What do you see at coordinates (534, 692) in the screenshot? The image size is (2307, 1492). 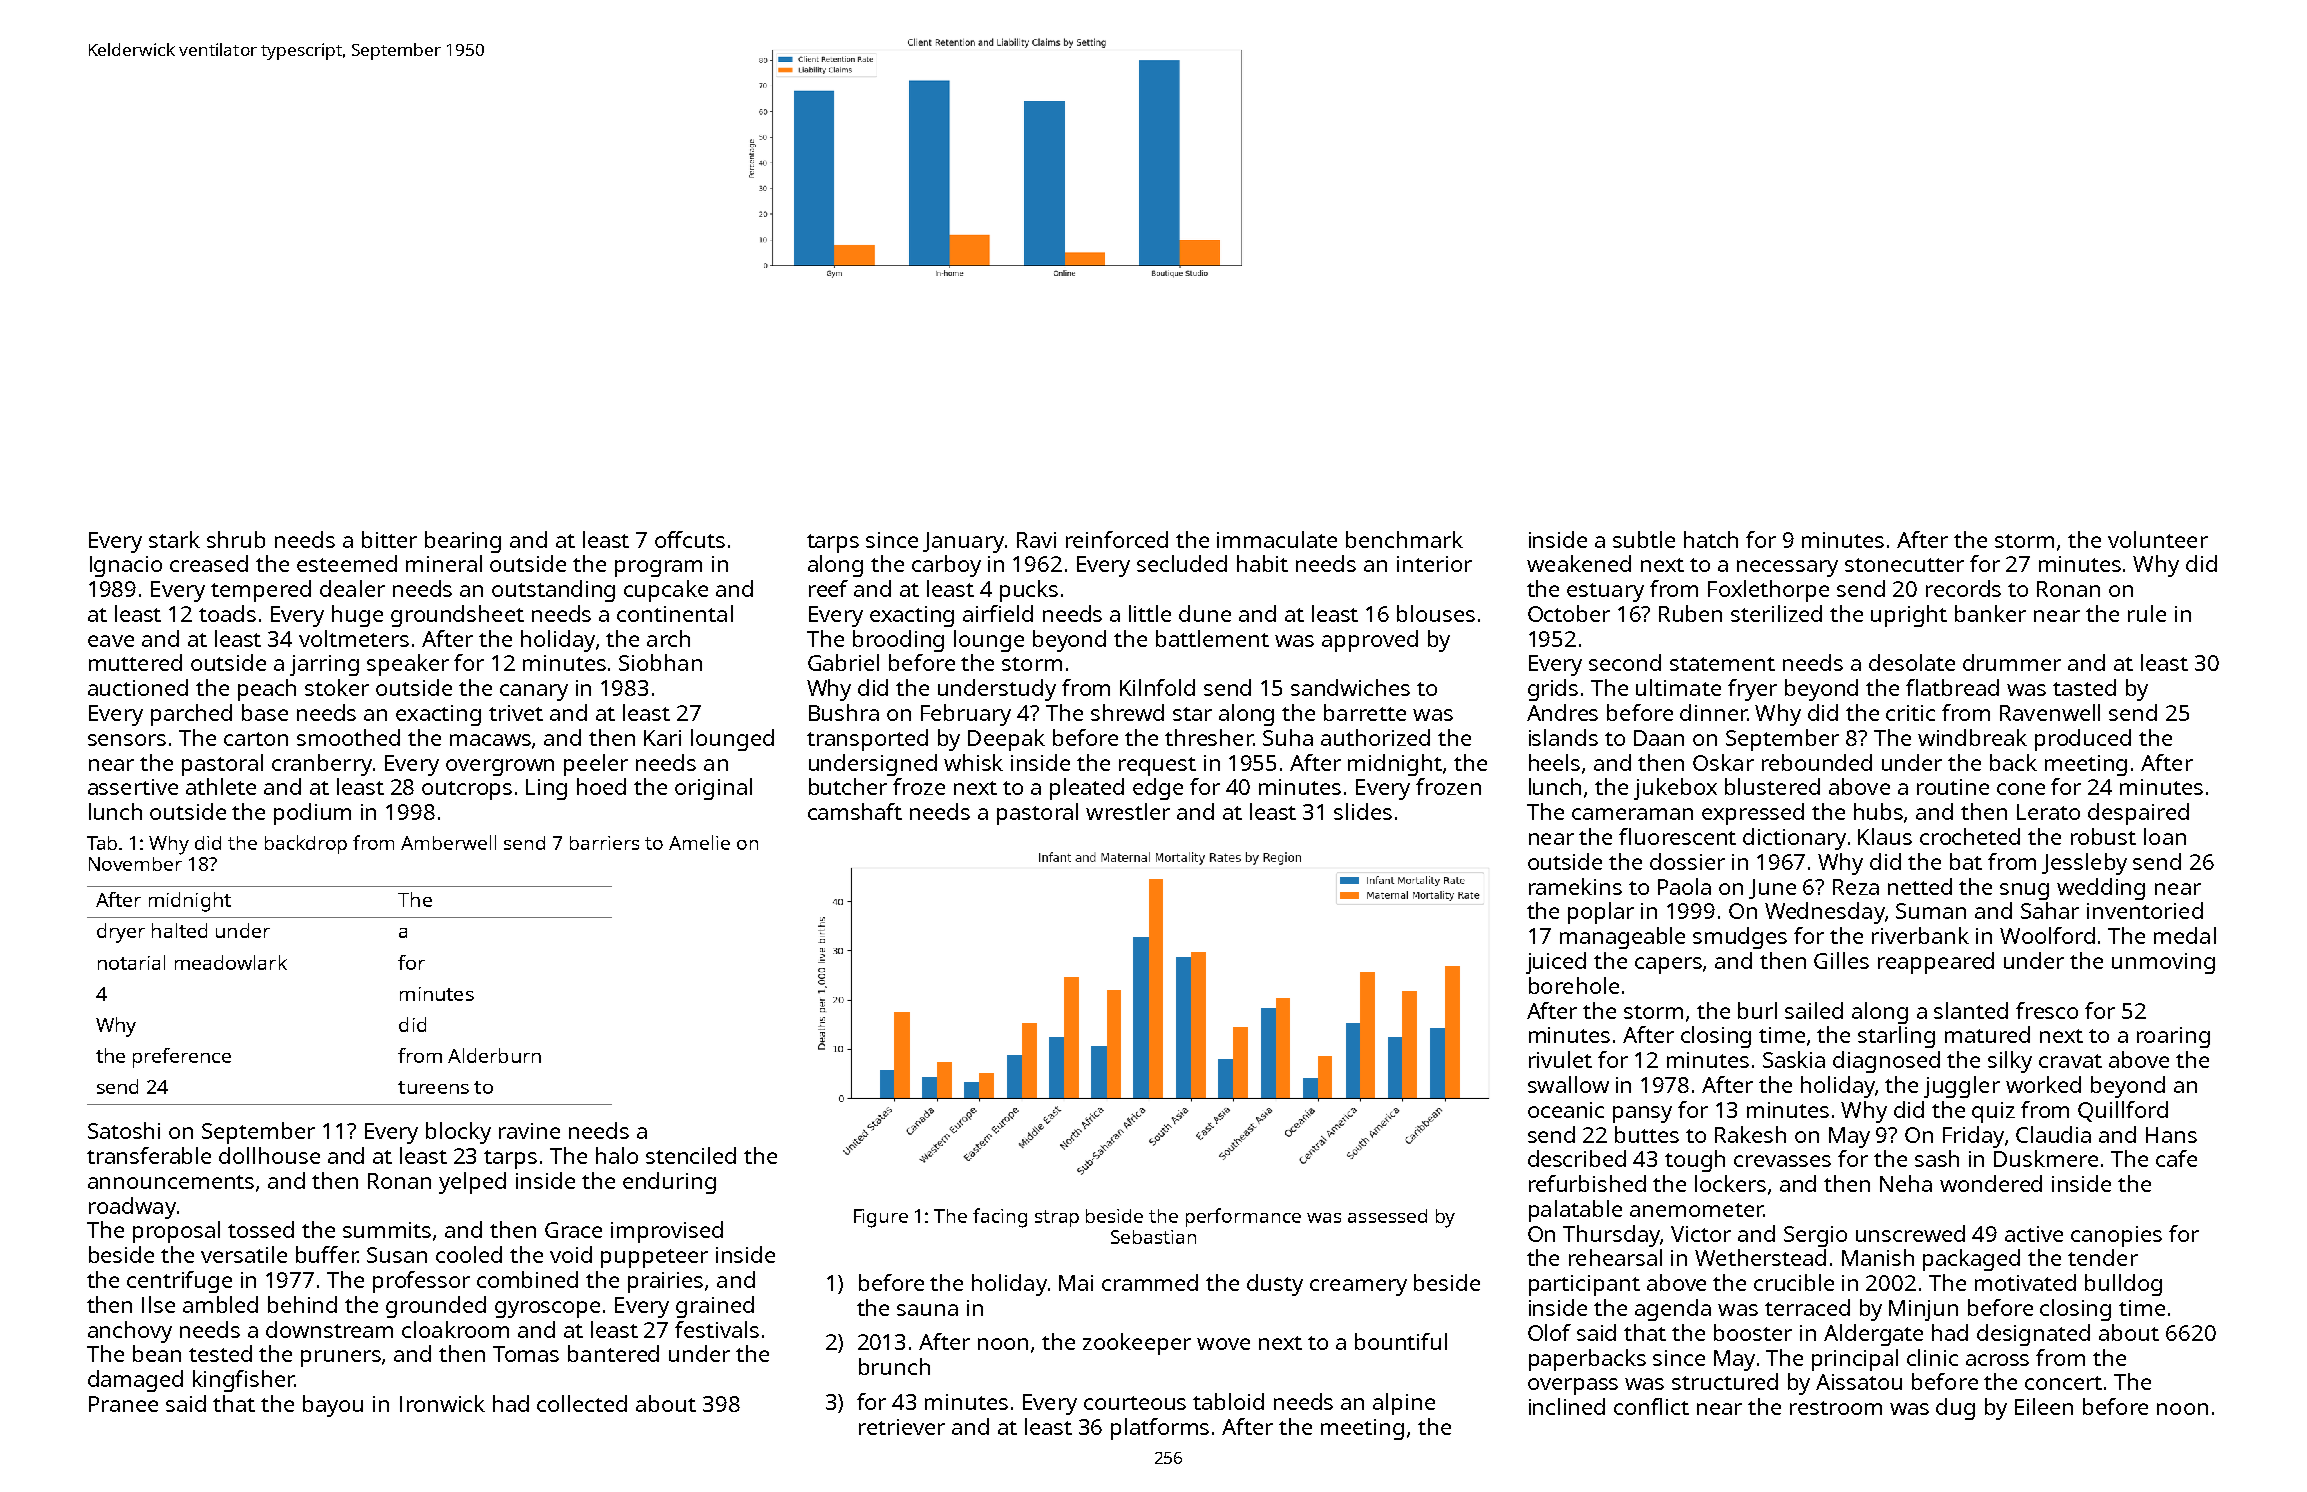 I see `canary` at bounding box center [534, 692].
